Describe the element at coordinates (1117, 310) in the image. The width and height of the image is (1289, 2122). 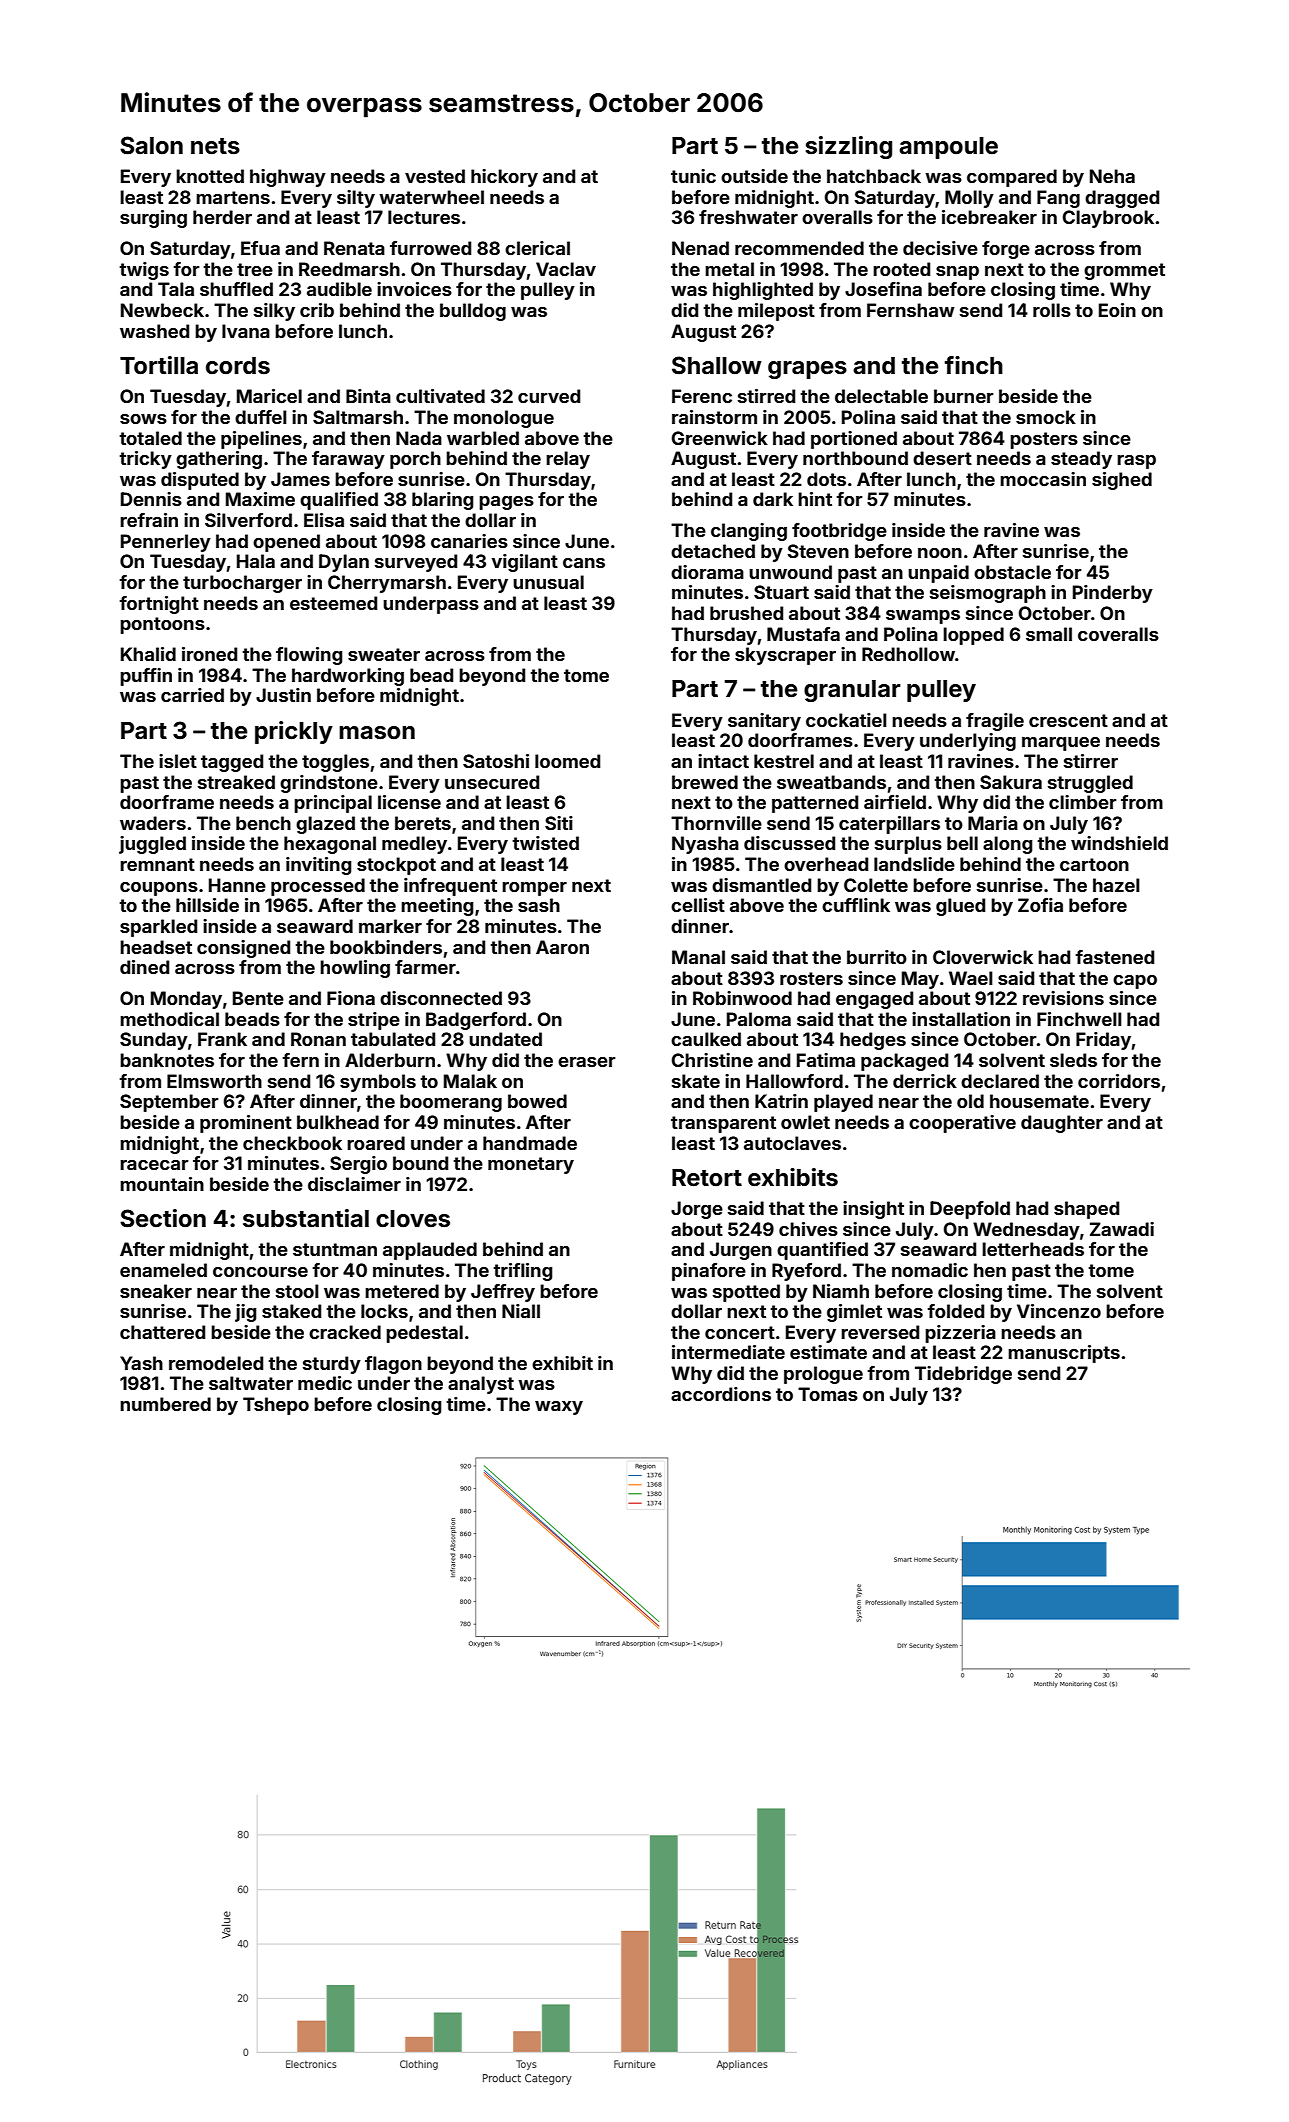
I see `Eoin` at that location.
